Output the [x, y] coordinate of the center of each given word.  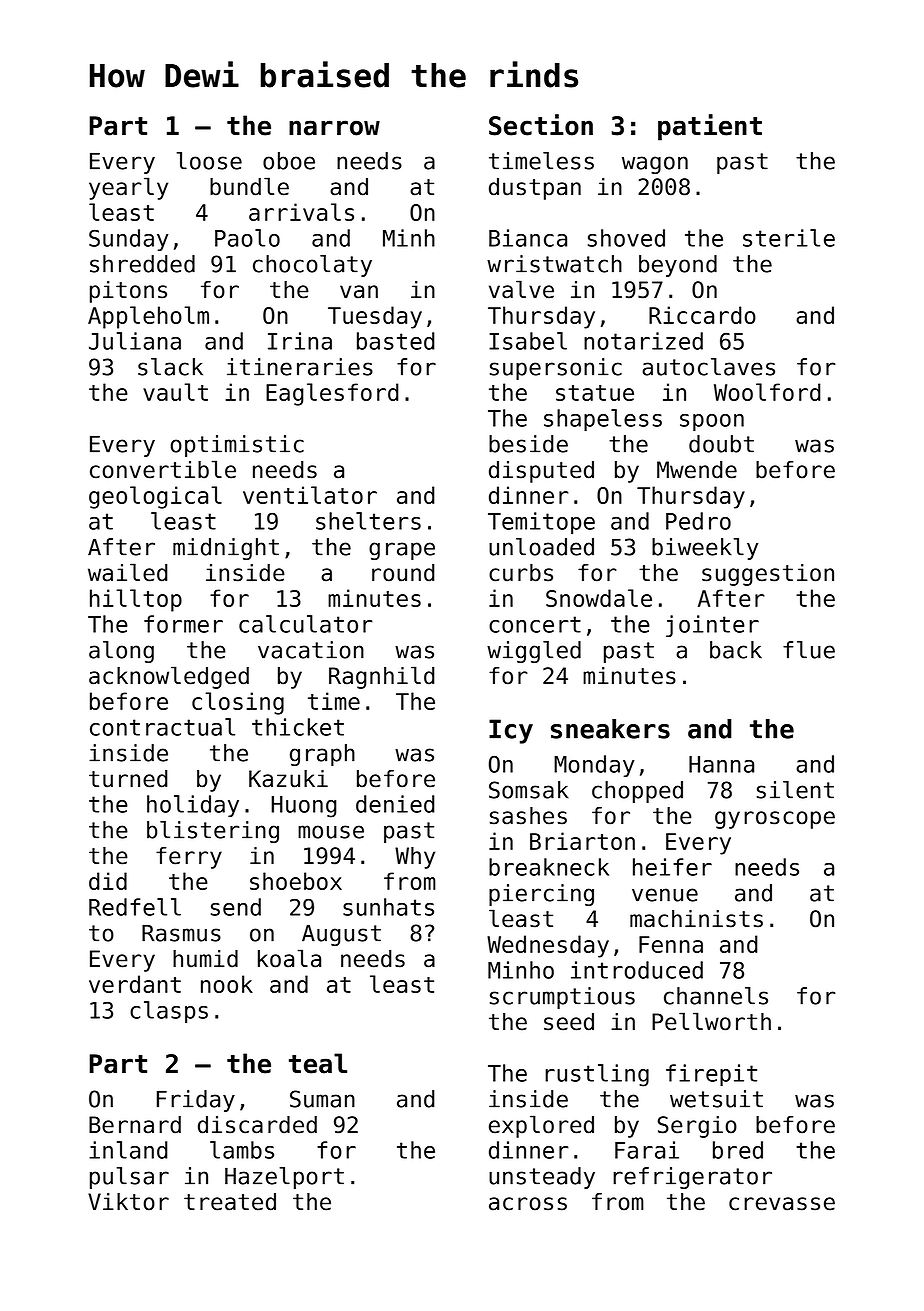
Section [541, 125]
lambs [242, 1150]
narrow [334, 128]
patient [710, 127]
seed [569, 1022]
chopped [637, 792]
